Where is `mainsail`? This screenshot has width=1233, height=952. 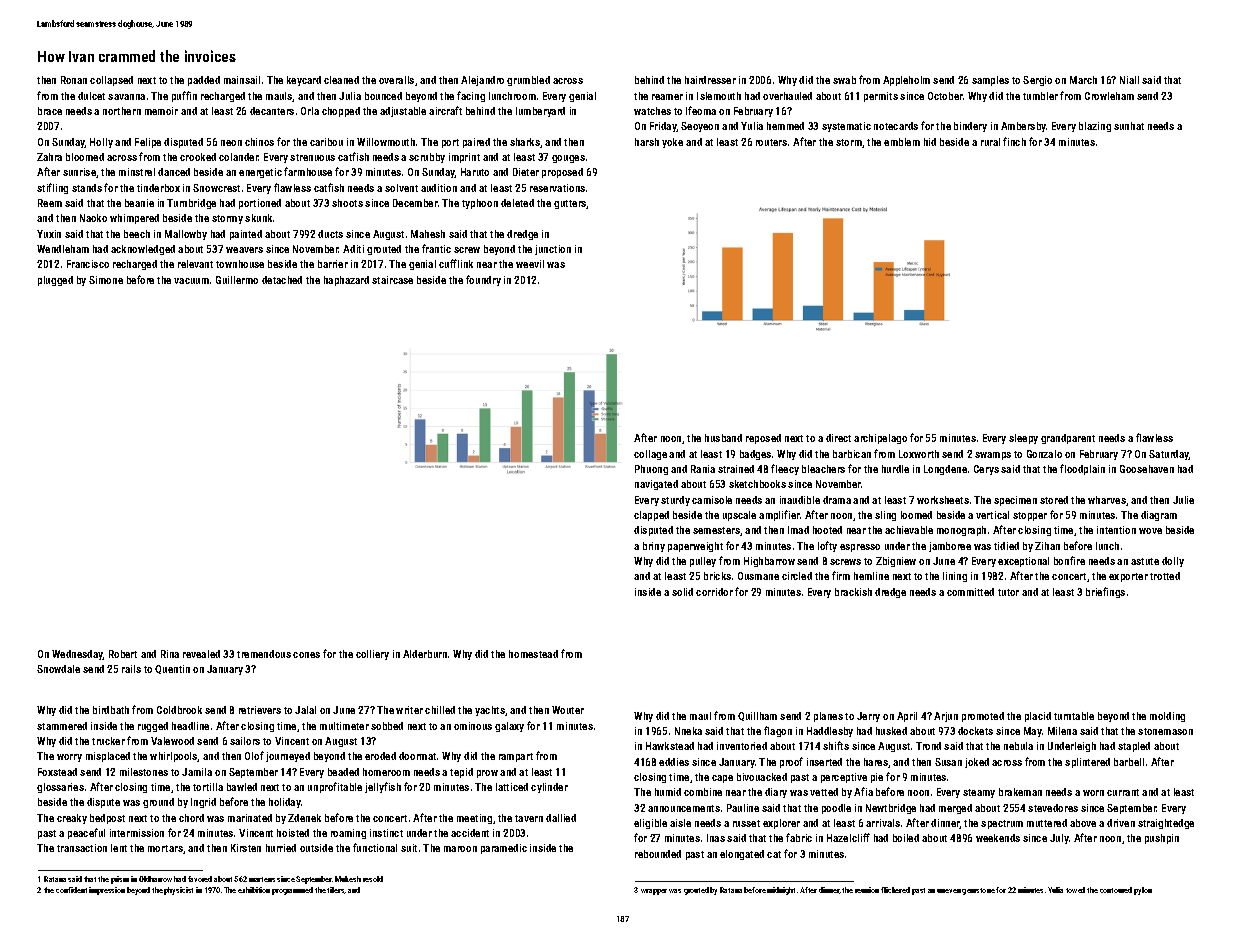 mainsail is located at coordinates (242, 80).
